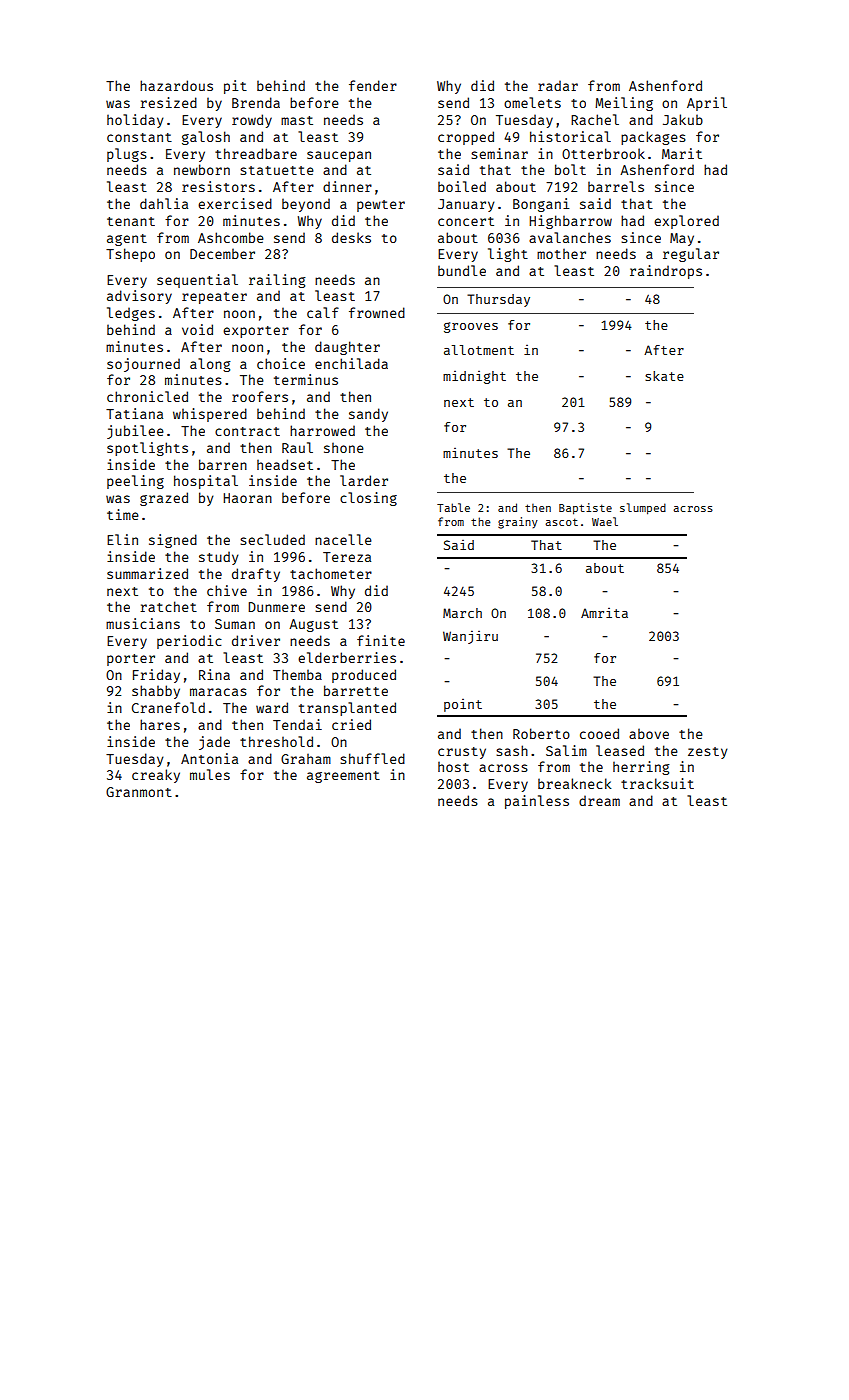 This page has width=849, height=1400. I want to click on Amrita, so click(604, 613).
